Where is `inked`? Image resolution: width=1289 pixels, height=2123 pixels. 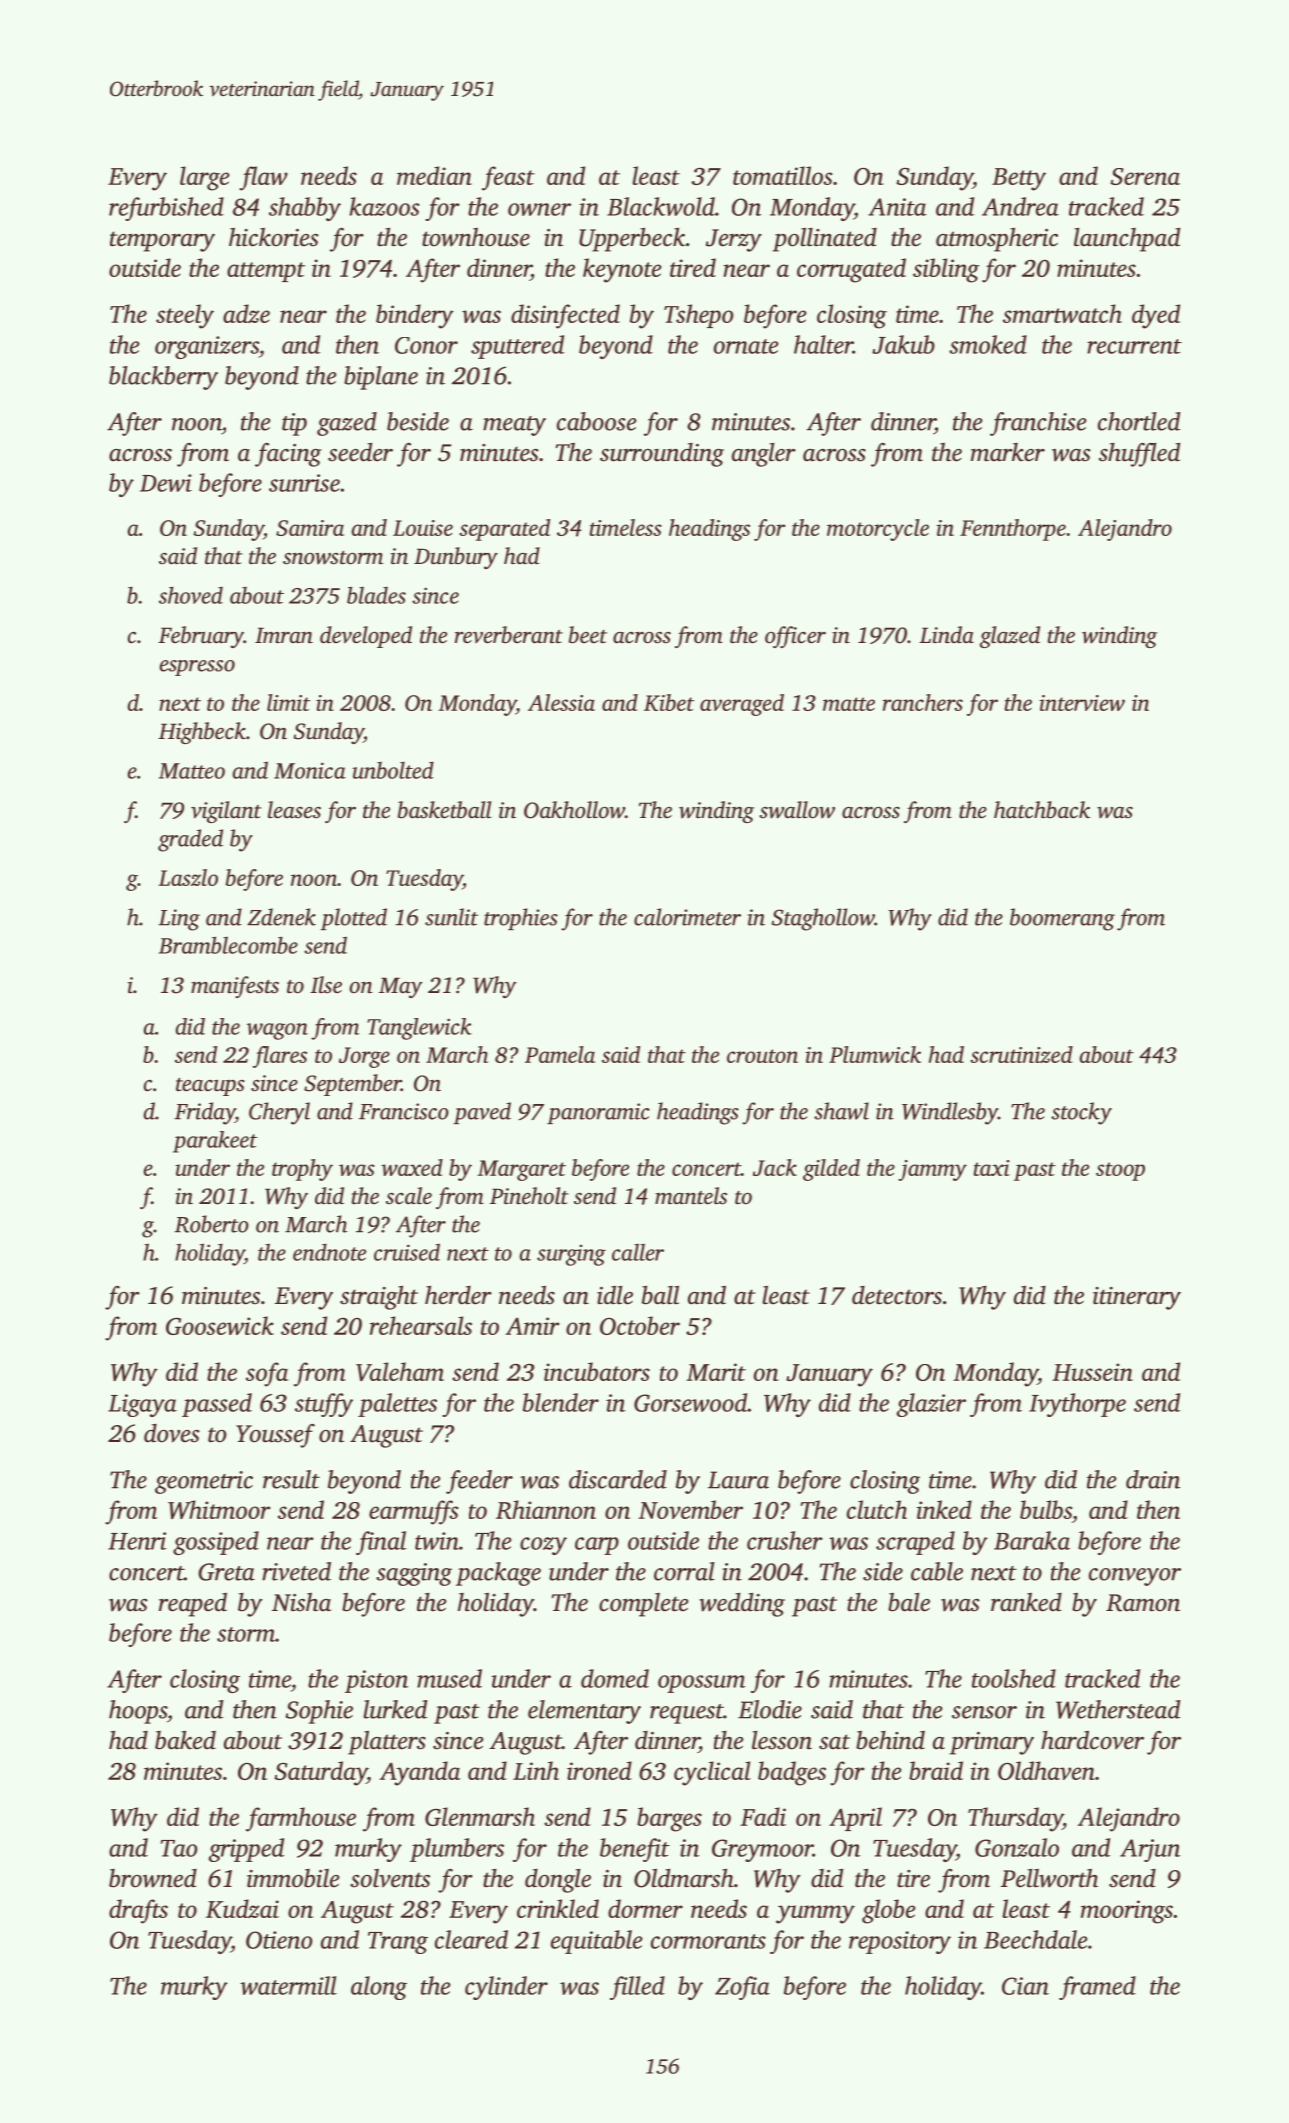
inked is located at coordinates (944, 1509).
